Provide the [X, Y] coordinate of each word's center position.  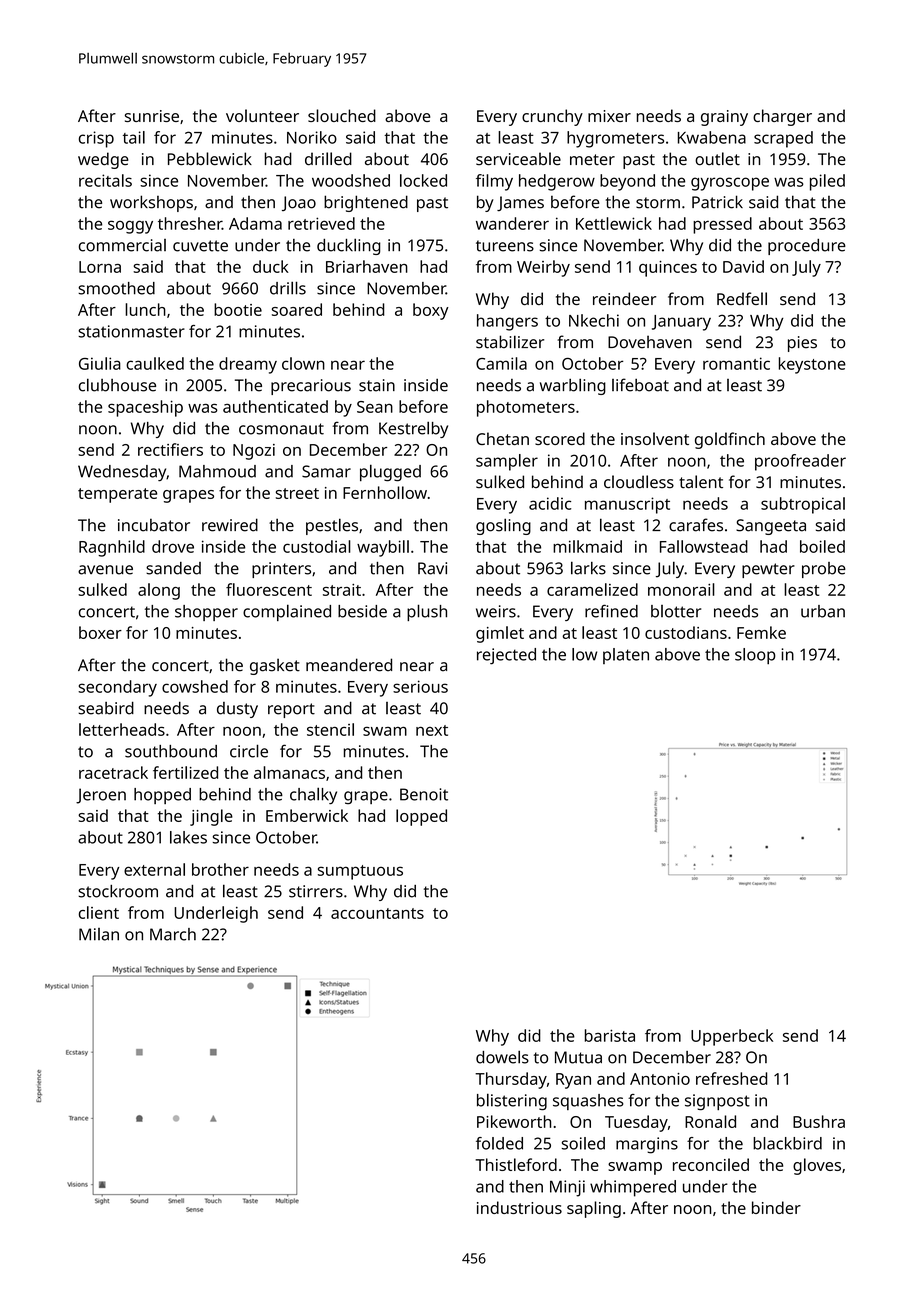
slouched [342, 115]
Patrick [717, 202]
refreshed [731, 1078]
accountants [377, 913]
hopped [162, 796]
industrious [519, 1207]
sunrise [152, 116]
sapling [594, 1209]
